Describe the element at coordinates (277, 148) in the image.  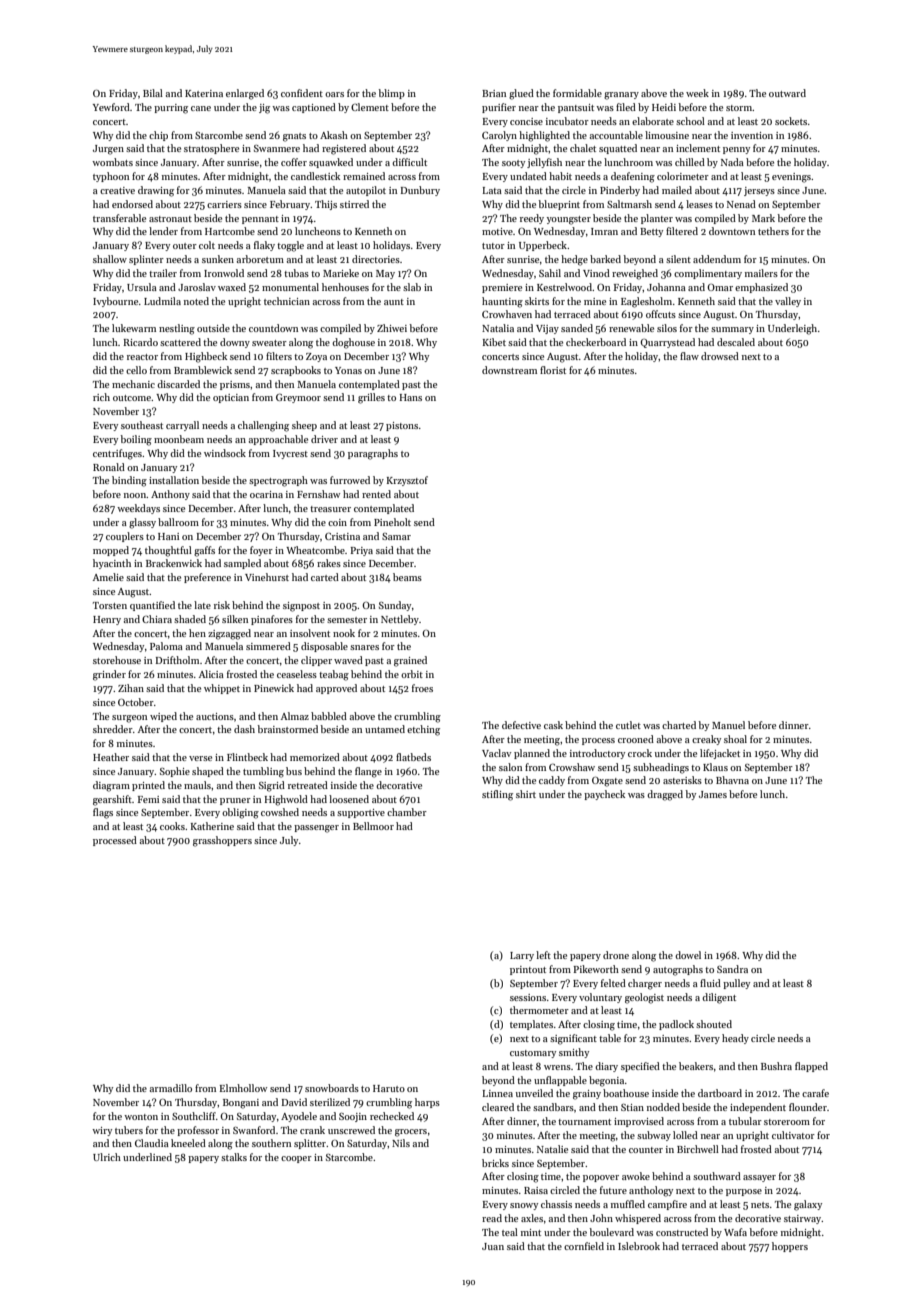
I see `Swanmere` at that location.
